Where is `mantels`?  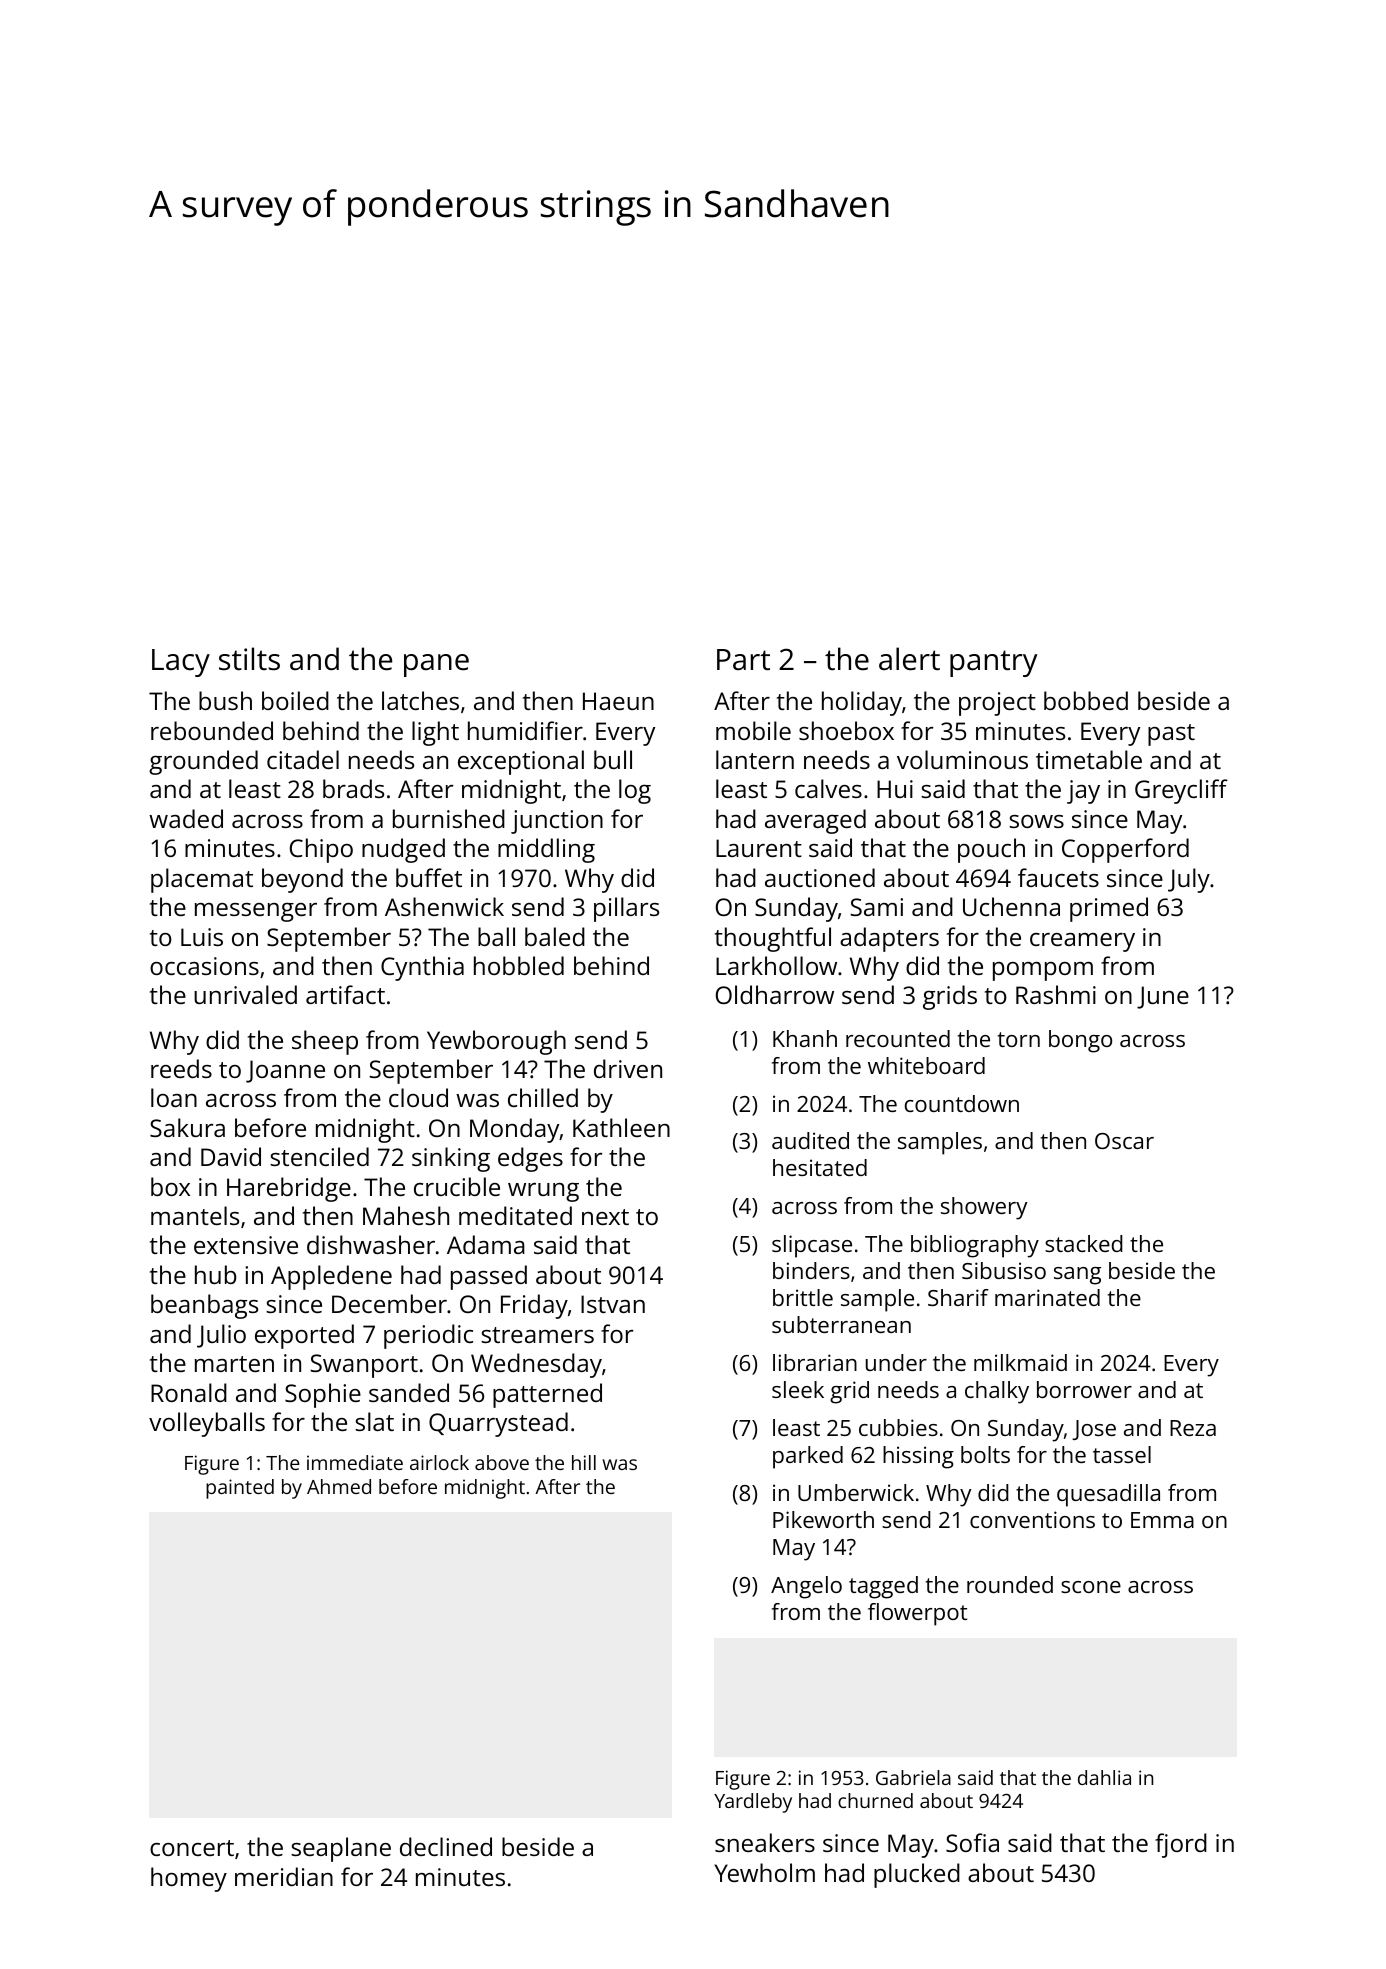 mantels is located at coordinates (195, 1215).
